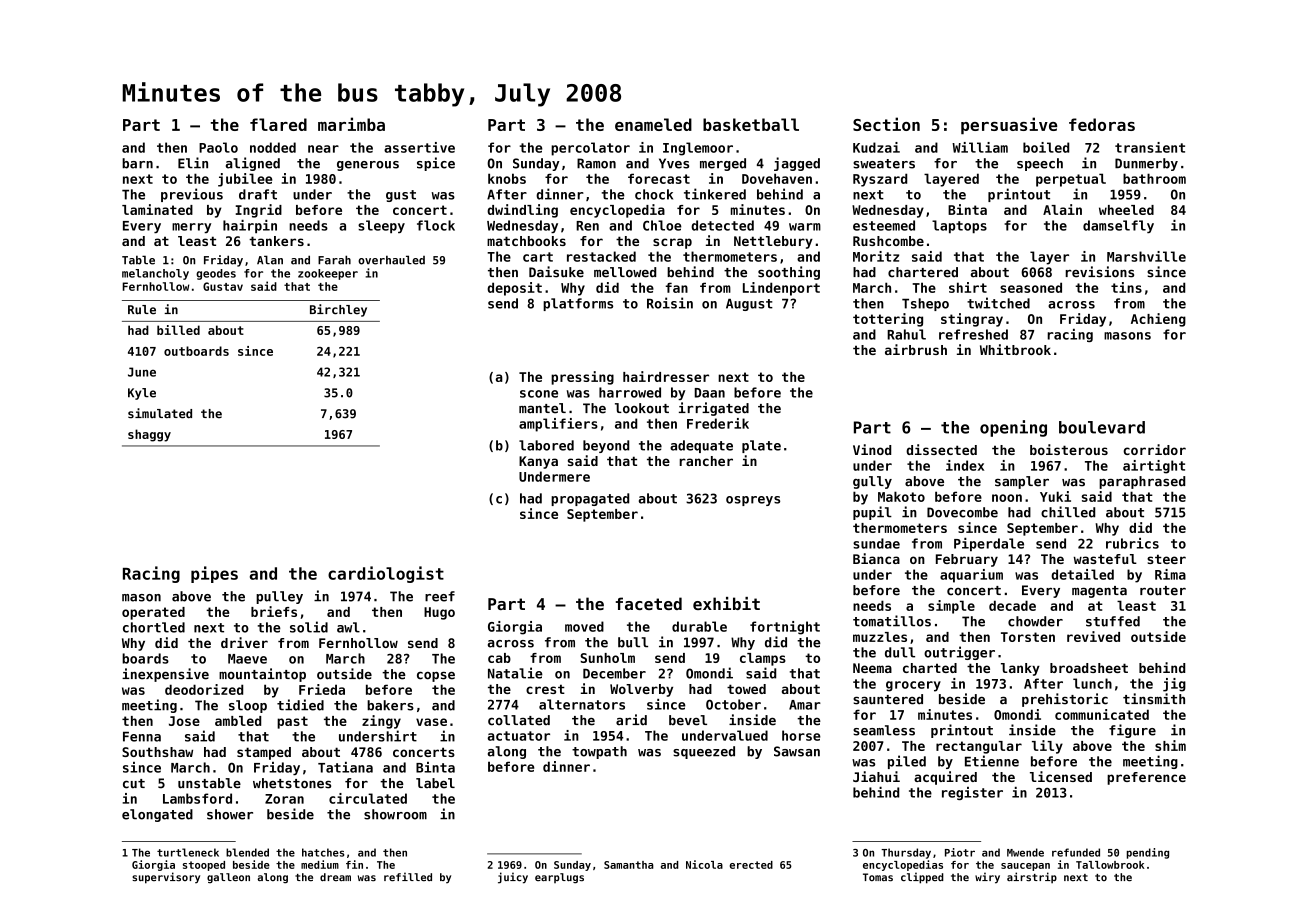  I want to click on shaggy, so click(149, 435).
